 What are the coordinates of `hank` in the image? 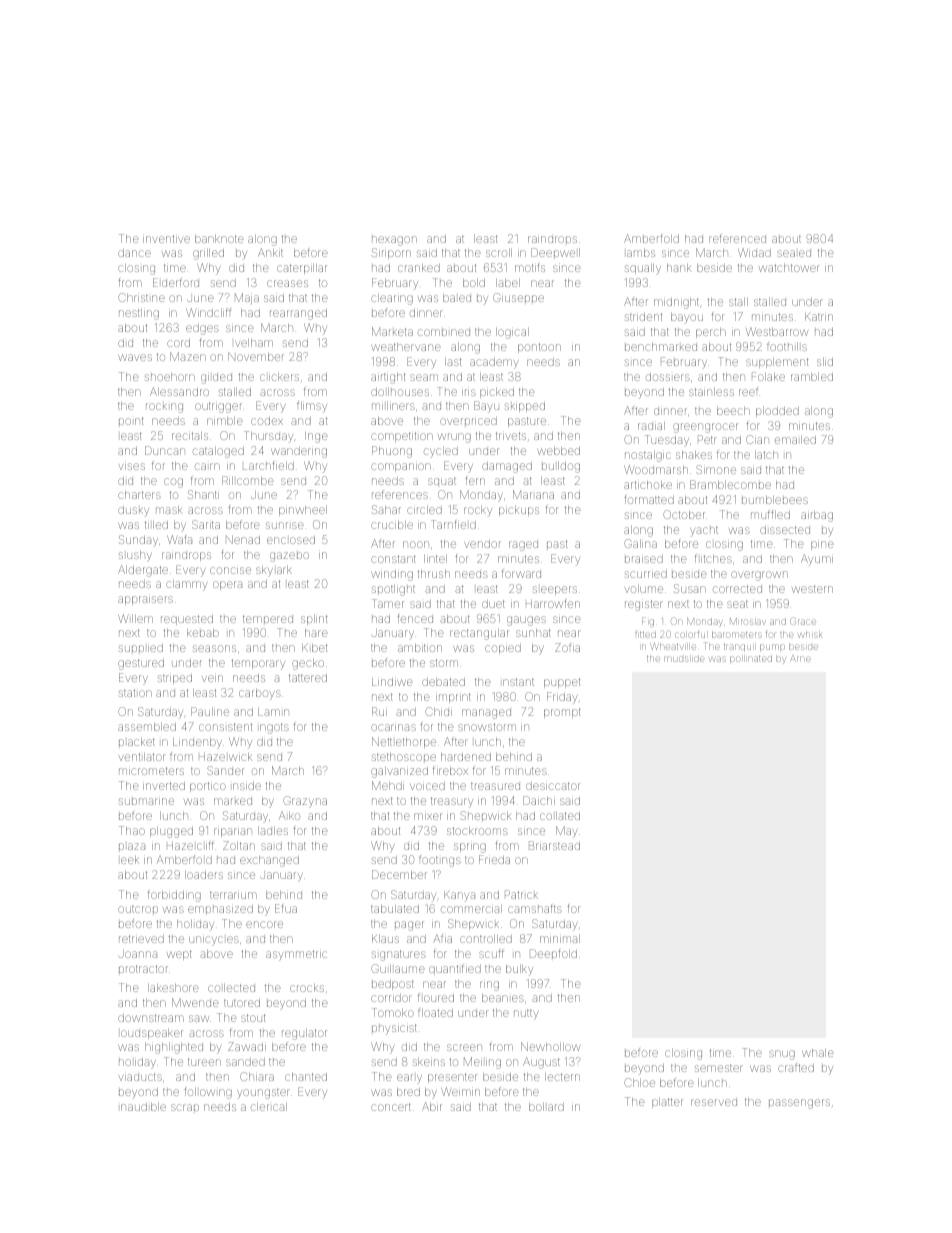 It's located at (679, 268).
